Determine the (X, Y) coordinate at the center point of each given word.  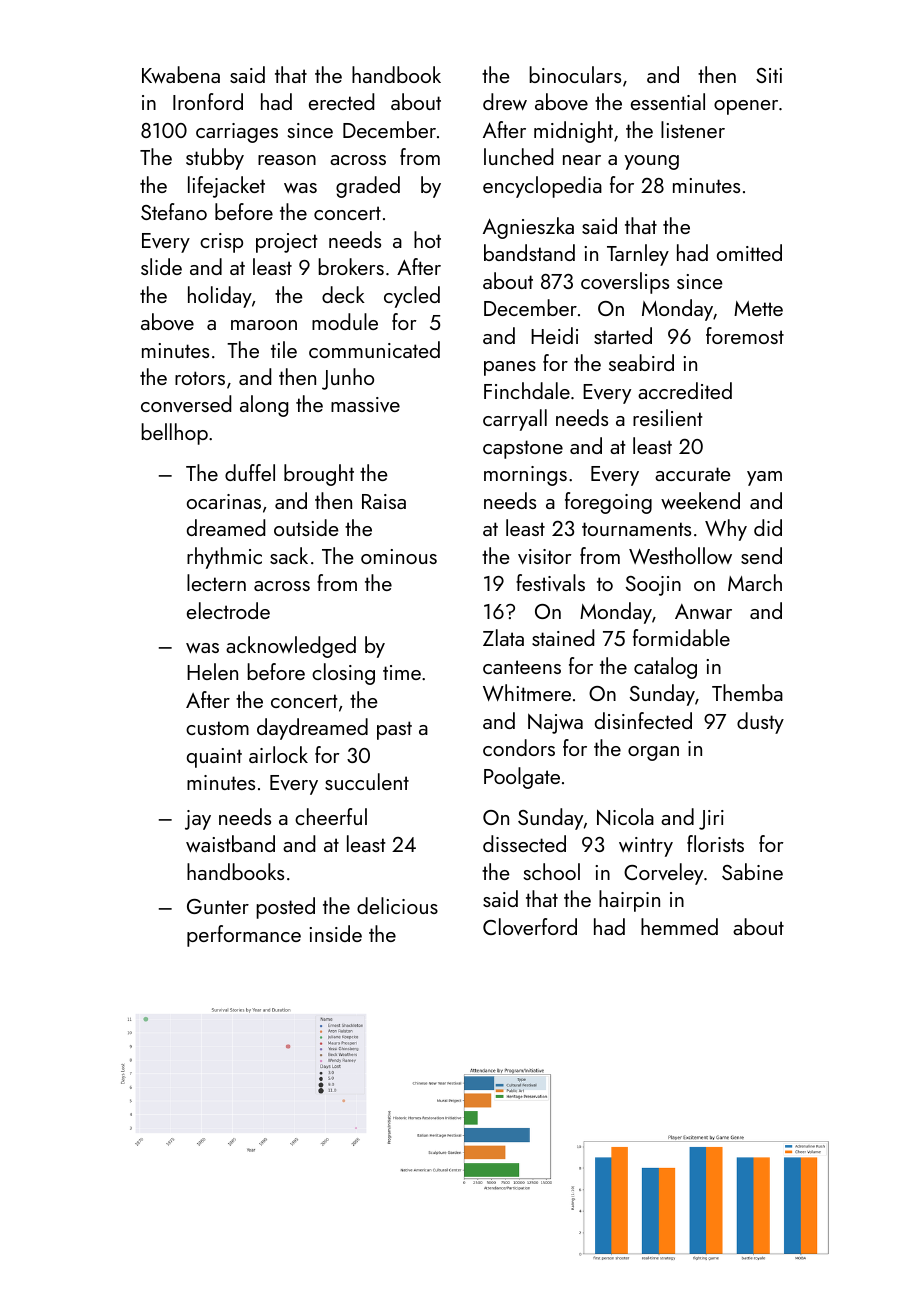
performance (244, 936)
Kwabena (181, 74)
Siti (769, 75)
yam (764, 478)
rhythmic (224, 558)
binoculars (575, 74)
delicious (397, 905)
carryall (515, 420)
